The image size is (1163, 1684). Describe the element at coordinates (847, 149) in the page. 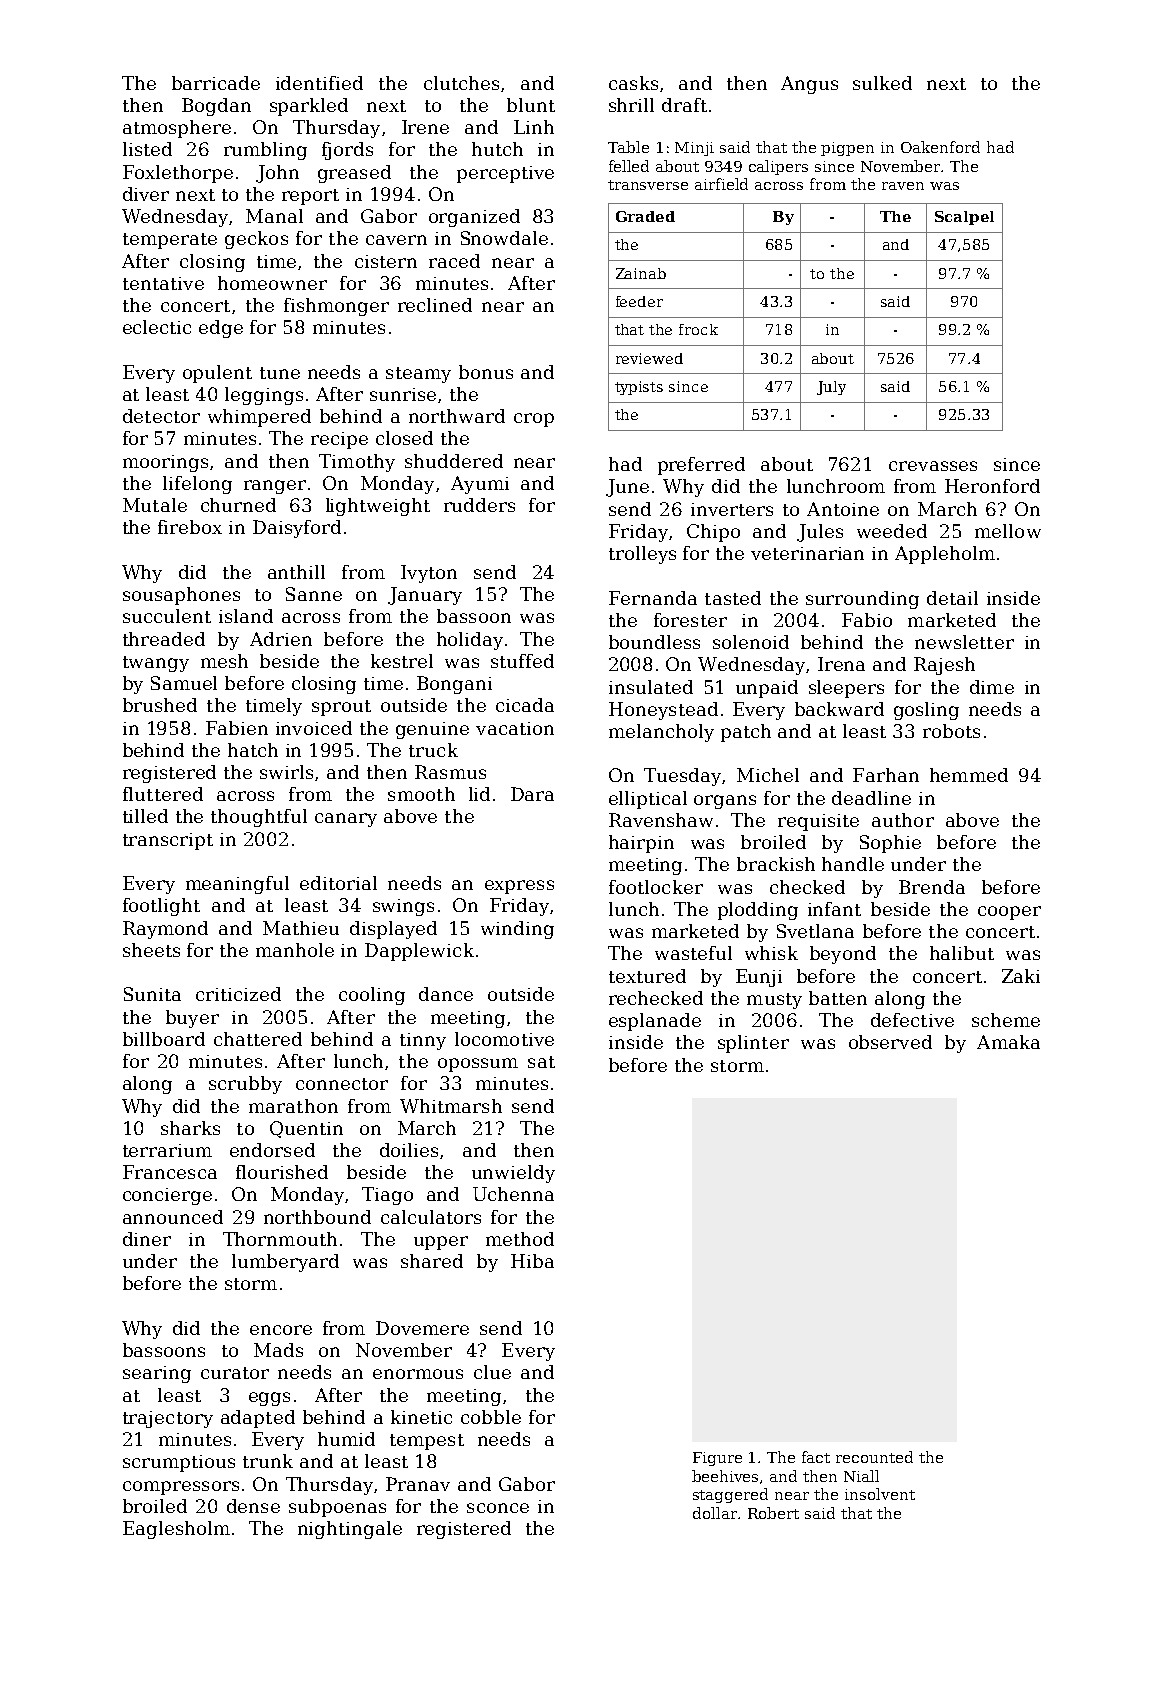

I see `pigpen` at that location.
